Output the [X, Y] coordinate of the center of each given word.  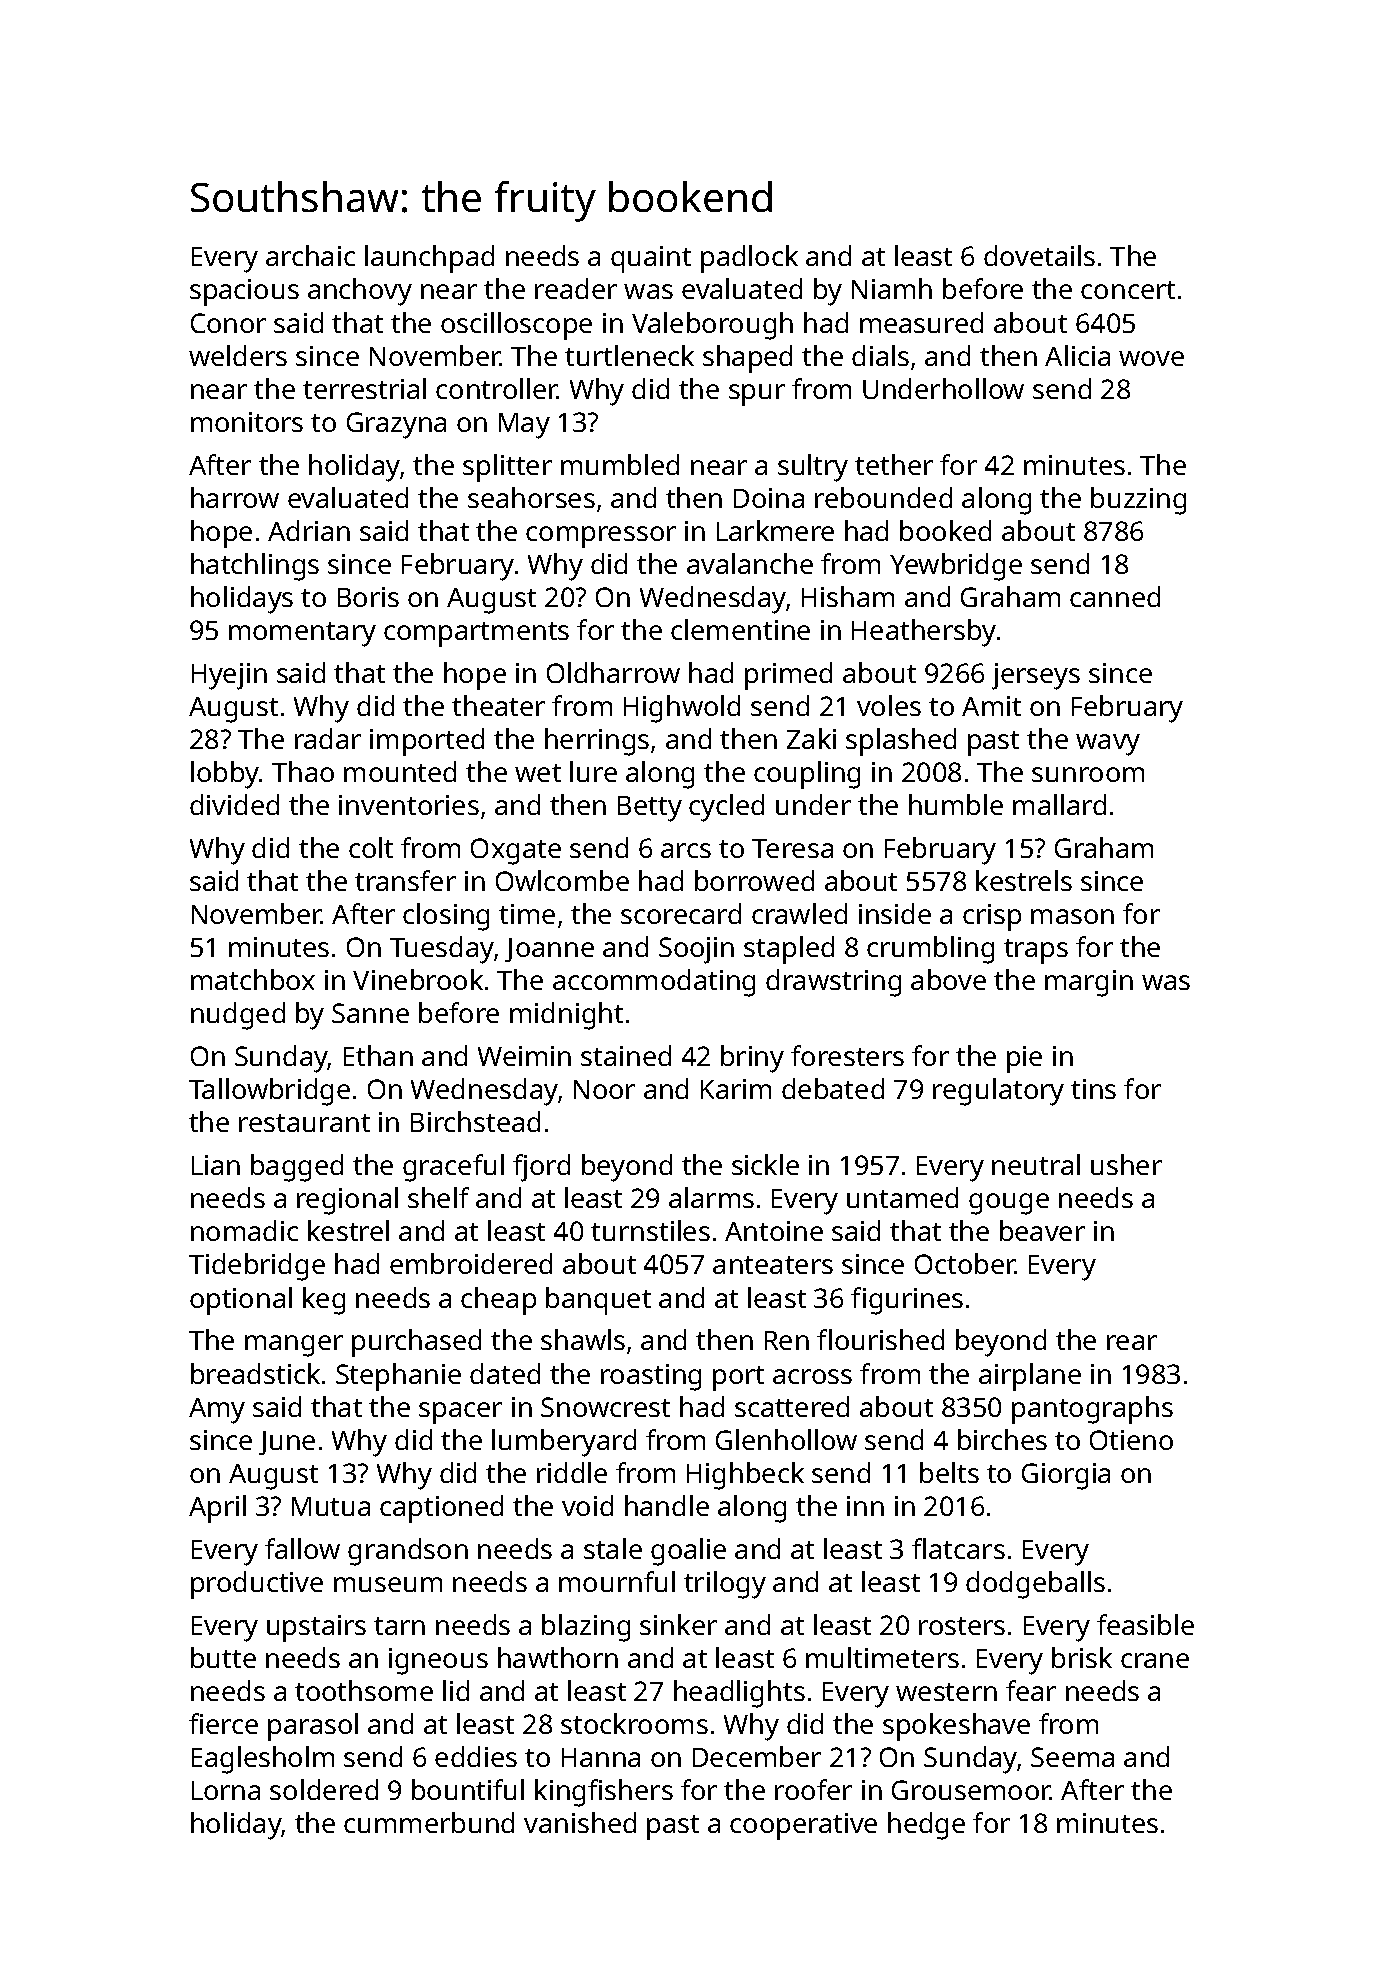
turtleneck [629, 355]
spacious [244, 292]
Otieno [1131, 1440]
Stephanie [398, 1377]
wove [1151, 358]
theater [498, 705]
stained [626, 1055]
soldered [324, 1789]
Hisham [848, 596]
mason [1072, 916]
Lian [216, 1165]
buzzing [1138, 501]
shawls [583, 1339]
